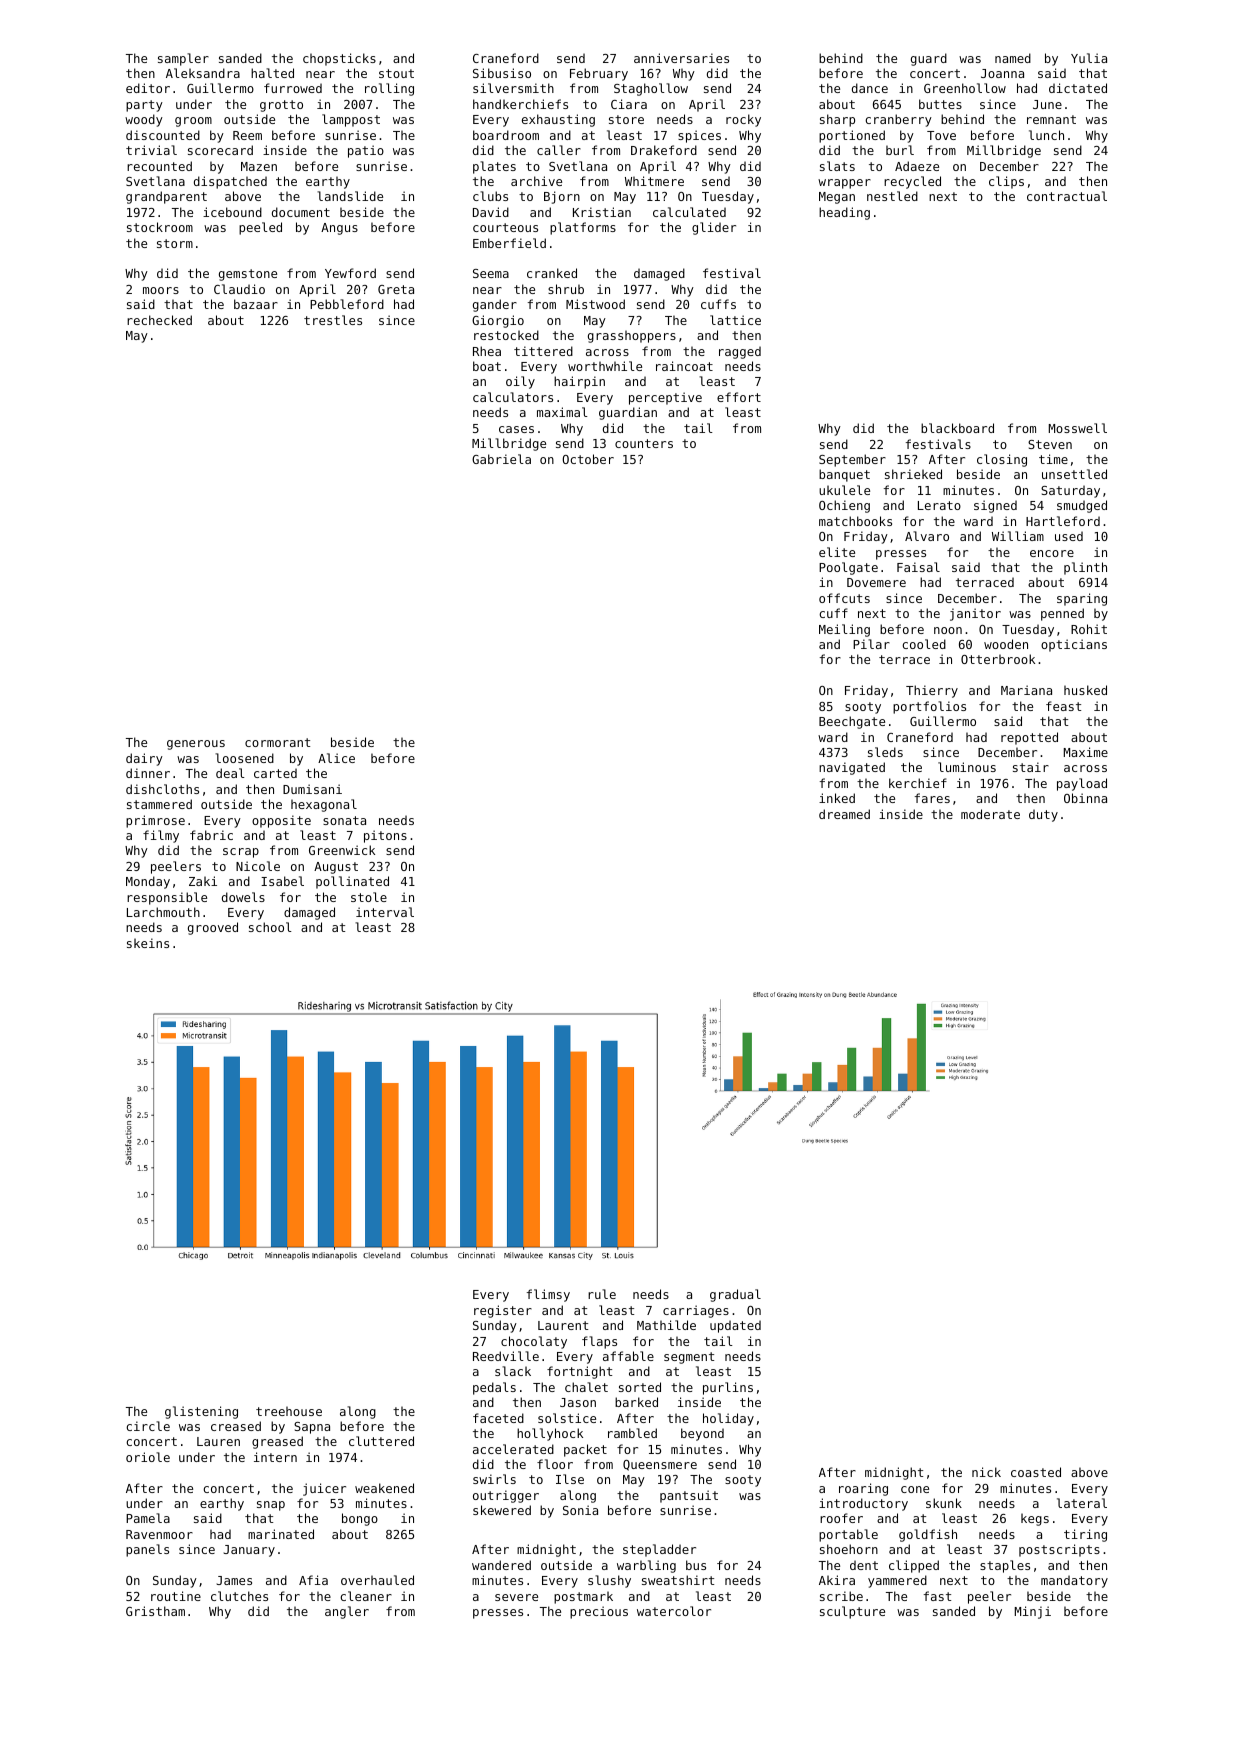  Describe the element at coordinates (256, 304) in the screenshot. I see `bazaar` at that location.
